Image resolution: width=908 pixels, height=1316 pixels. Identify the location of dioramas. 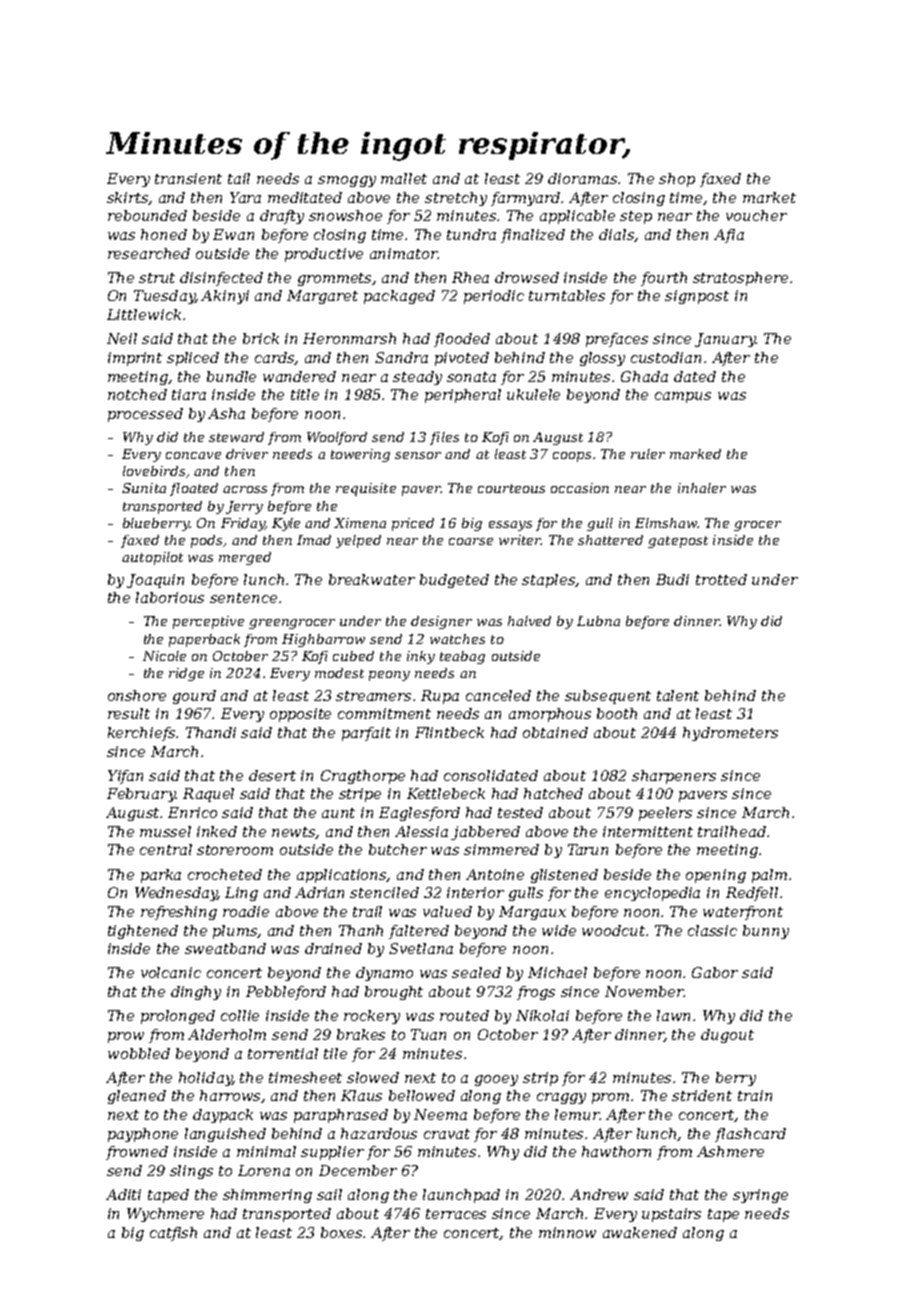
(583, 178).
